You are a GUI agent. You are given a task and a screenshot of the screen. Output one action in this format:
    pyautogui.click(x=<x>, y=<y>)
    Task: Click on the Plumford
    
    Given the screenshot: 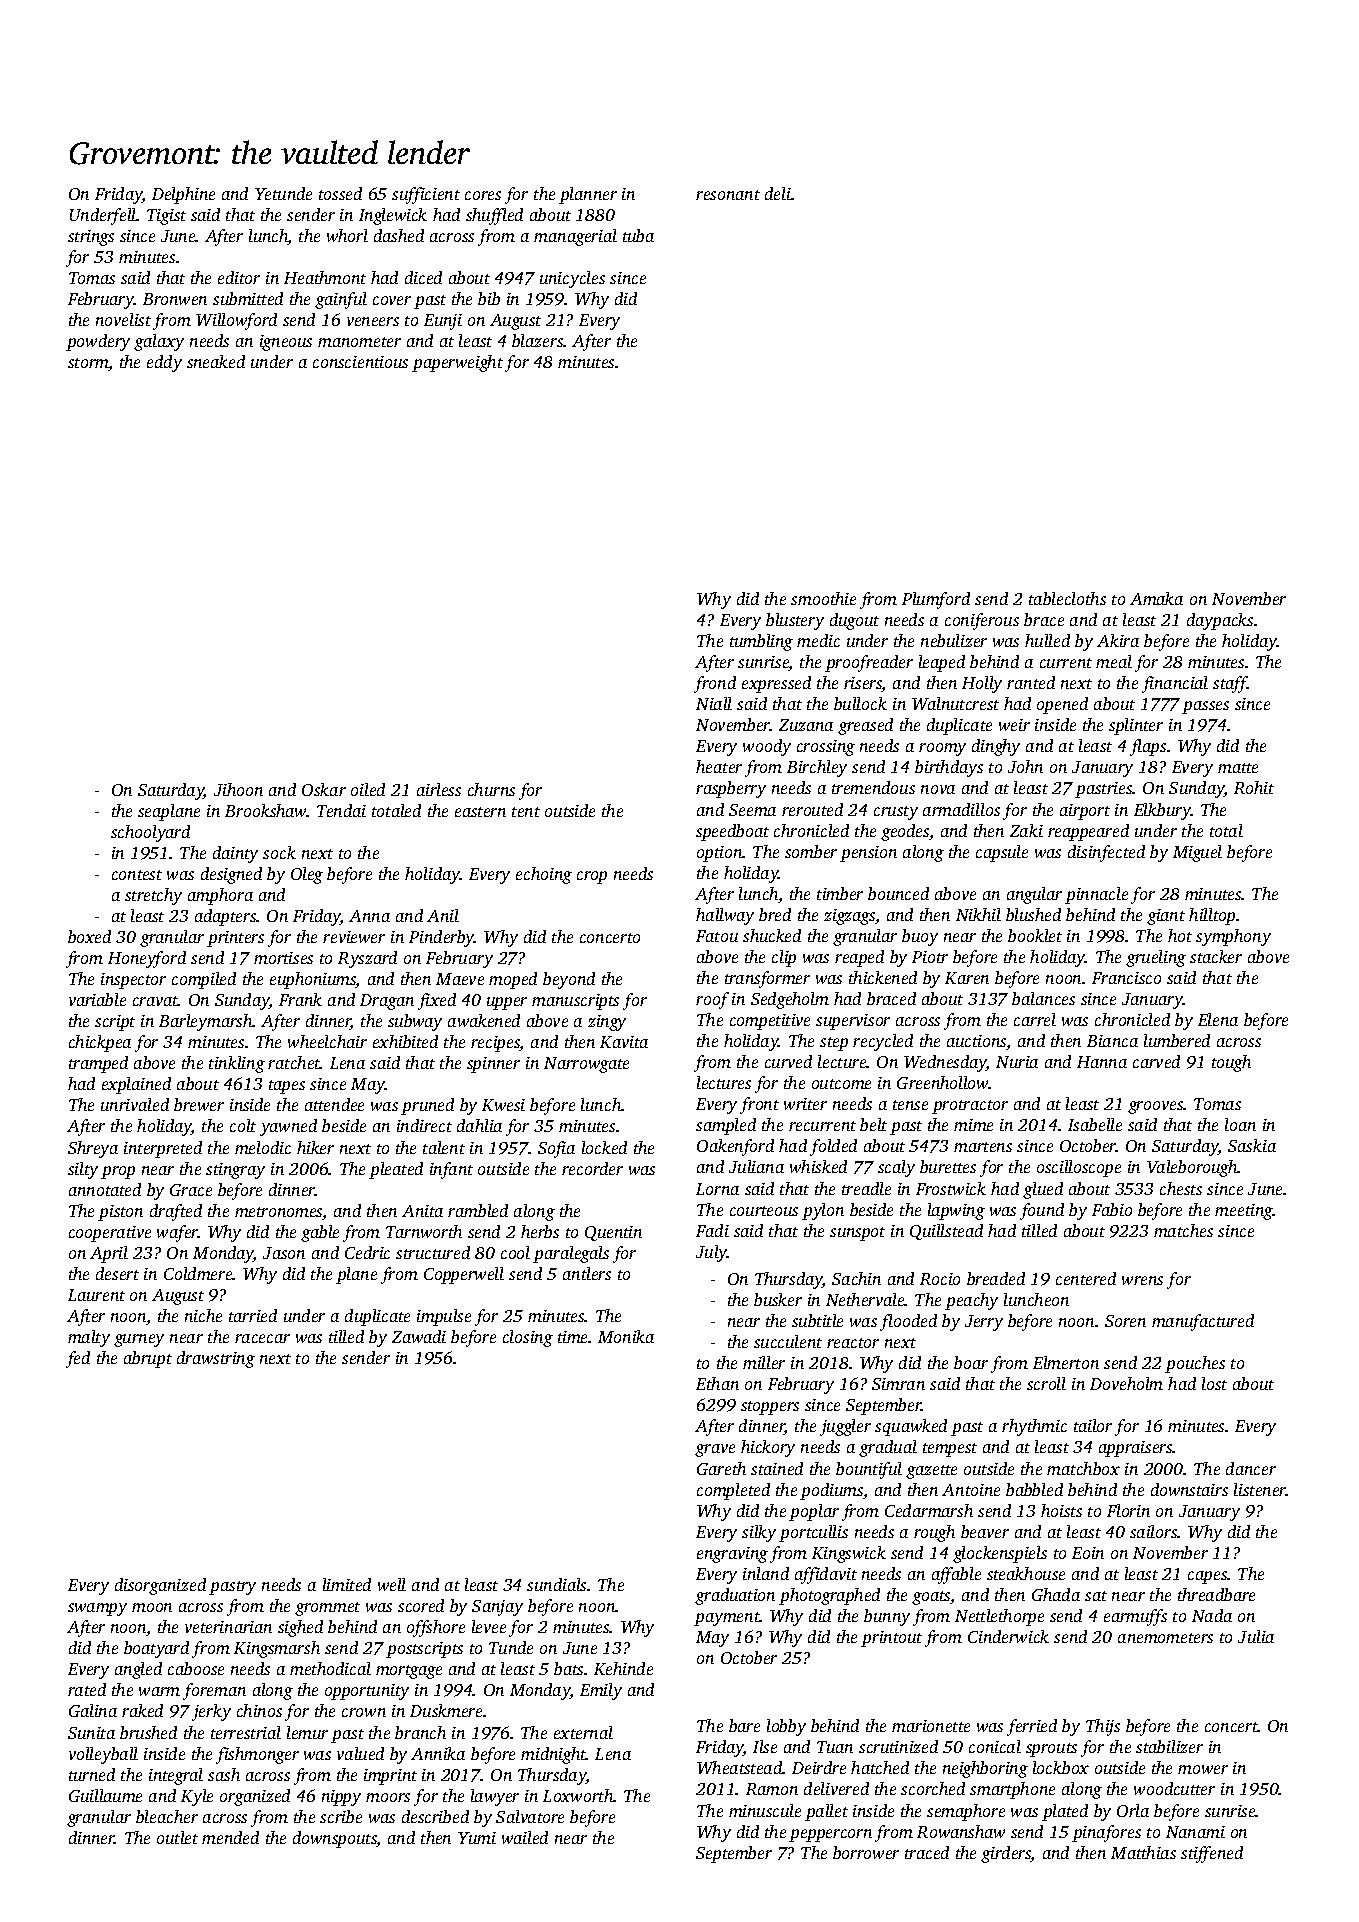 What is the action you would take?
    pyautogui.click(x=936, y=600)
